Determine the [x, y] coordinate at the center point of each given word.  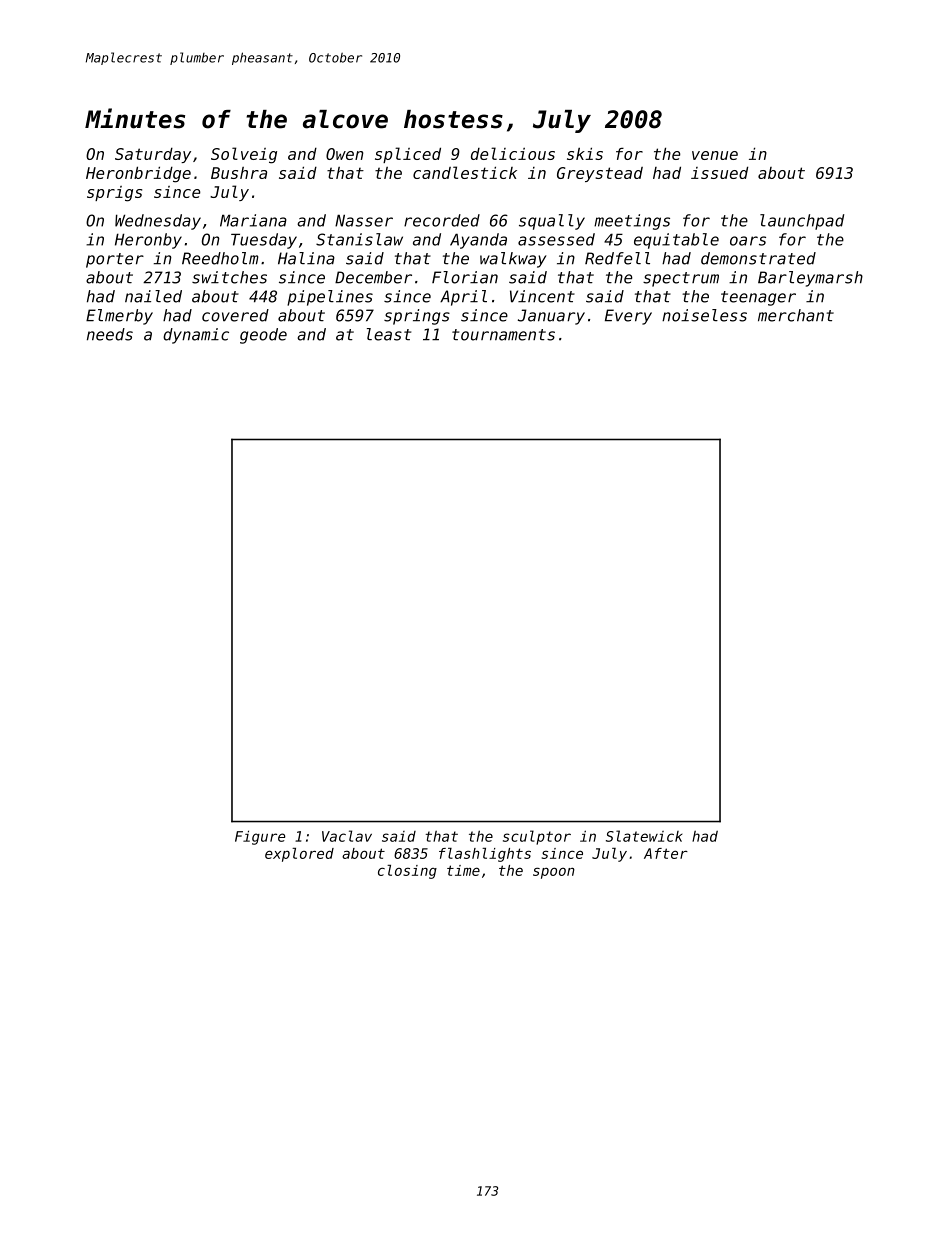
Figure [260, 837]
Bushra [239, 173]
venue [715, 155]
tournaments [503, 335]
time [463, 870]
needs [110, 334]
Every [628, 317]
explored [299, 855]
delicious [513, 153]
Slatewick [644, 836]
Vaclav [347, 836]
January [551, 317]
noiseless [704, 315]
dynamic [196, 336]
